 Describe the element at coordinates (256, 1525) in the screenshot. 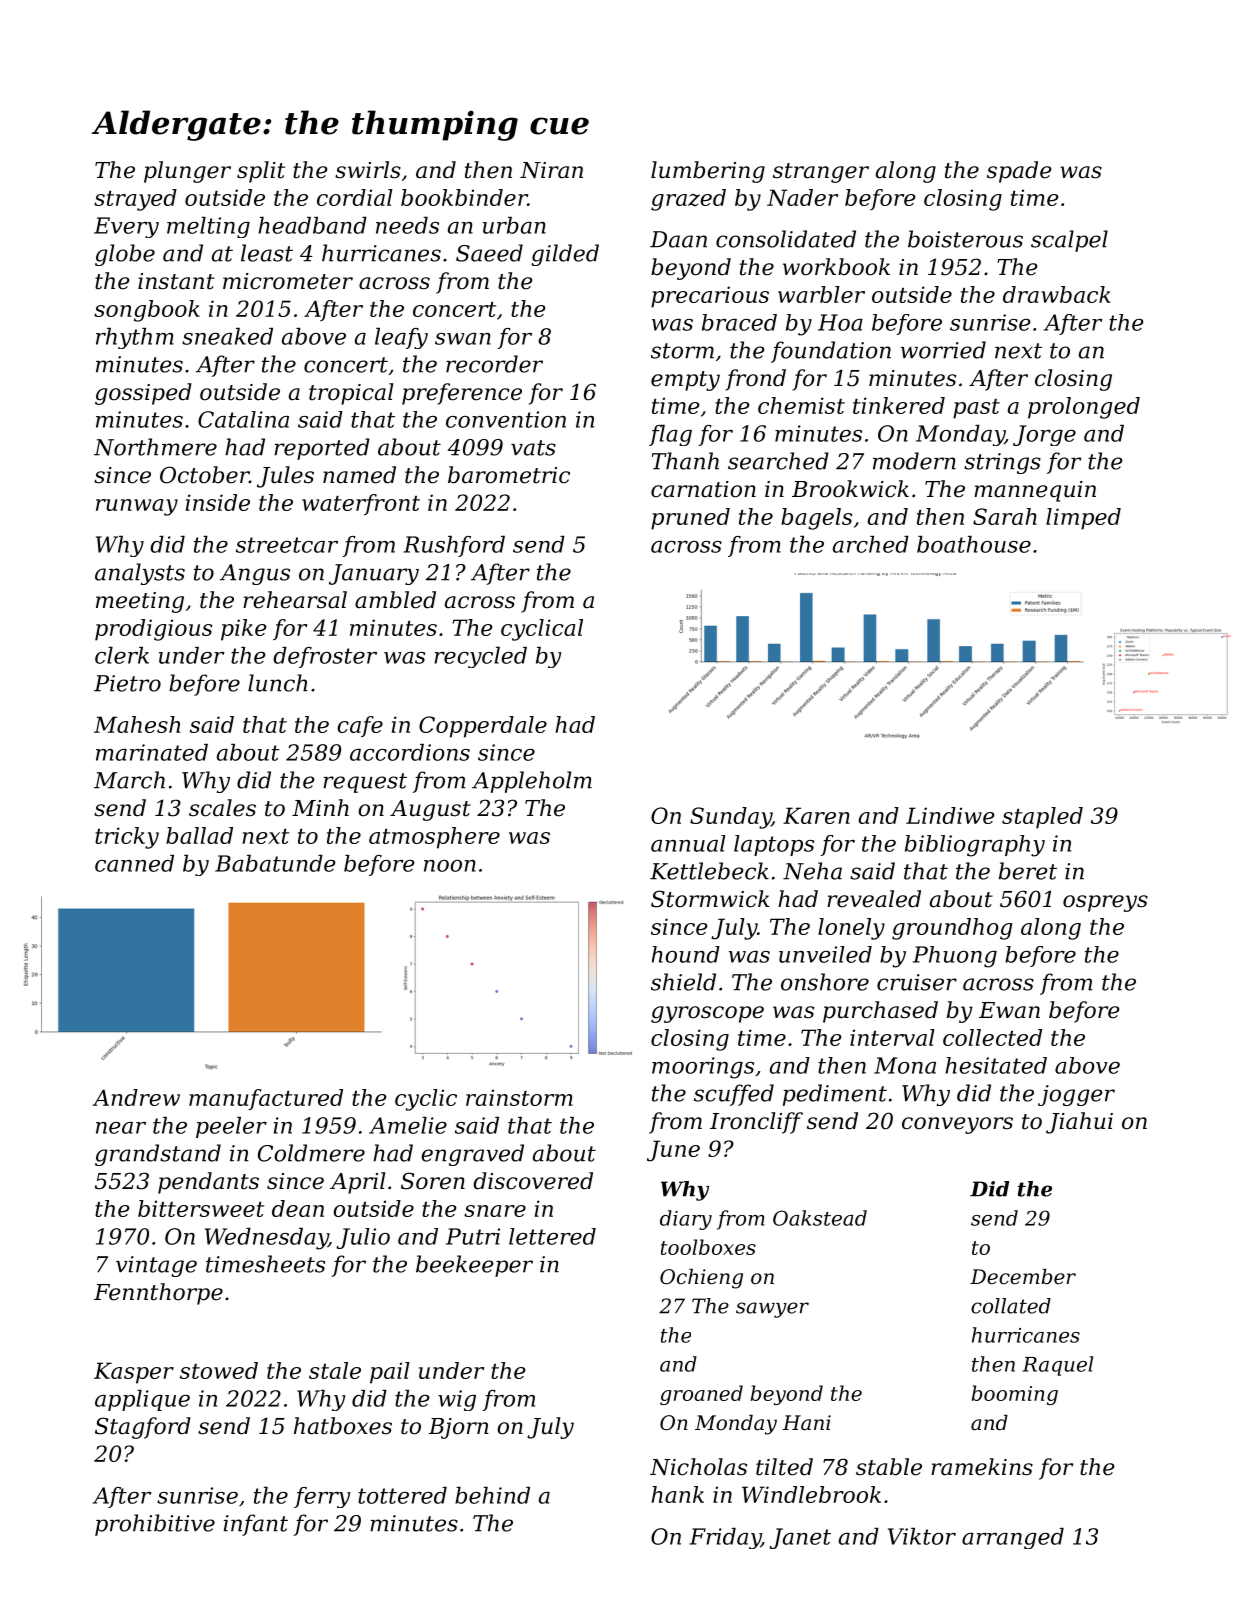

I see `infant` at that location.
